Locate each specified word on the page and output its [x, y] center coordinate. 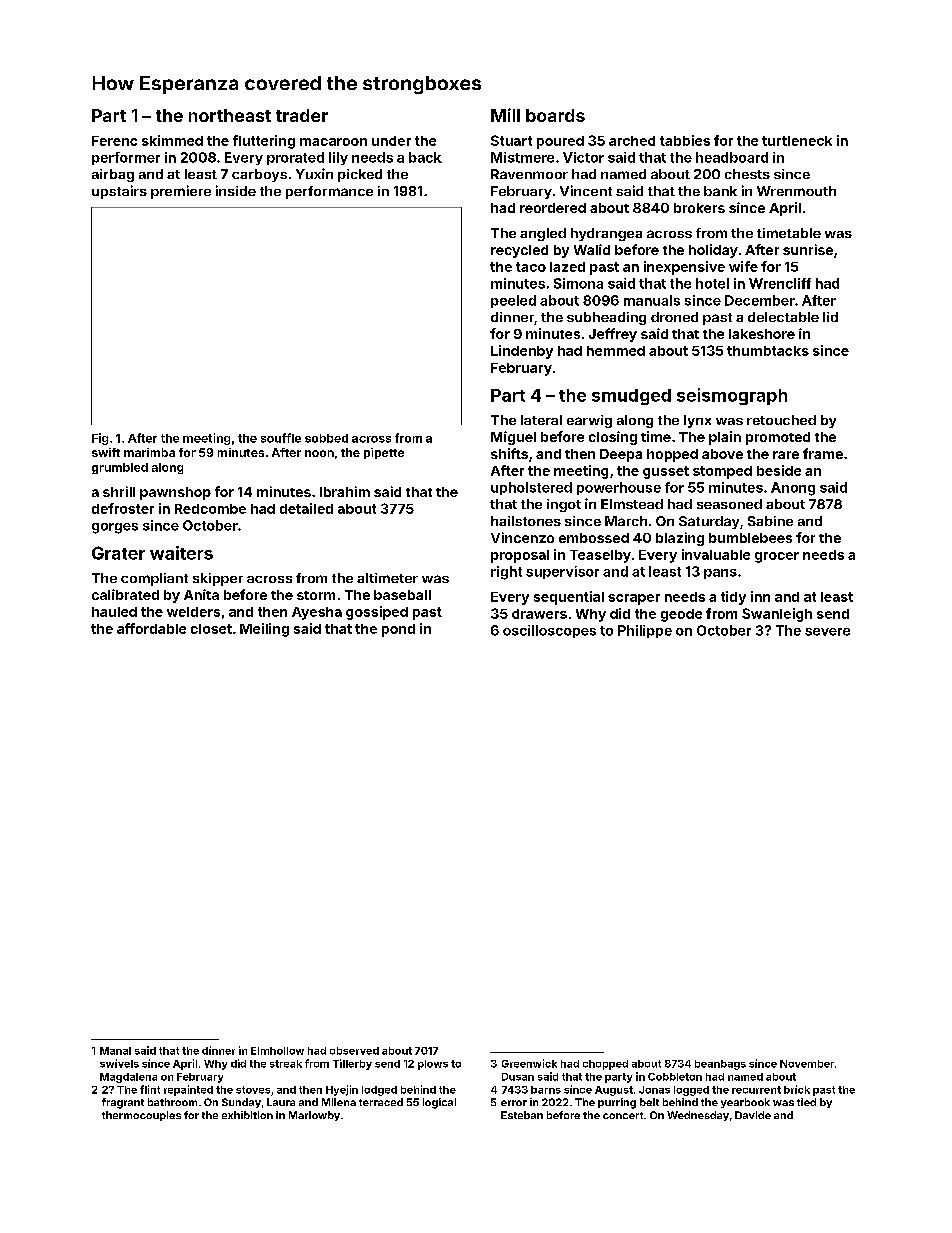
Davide [753, 1115]
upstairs [119, 192]
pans [720, 574]
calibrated [125, 594]
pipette [384, 453]
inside [236, 190]
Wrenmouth [796, 191]
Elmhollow [277, 1051]
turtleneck [797, 141]
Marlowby [314, 1116]
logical [439, 1103]
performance [329, 192]
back [425, 157]
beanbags [720, 1065]
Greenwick [529, 1063]
